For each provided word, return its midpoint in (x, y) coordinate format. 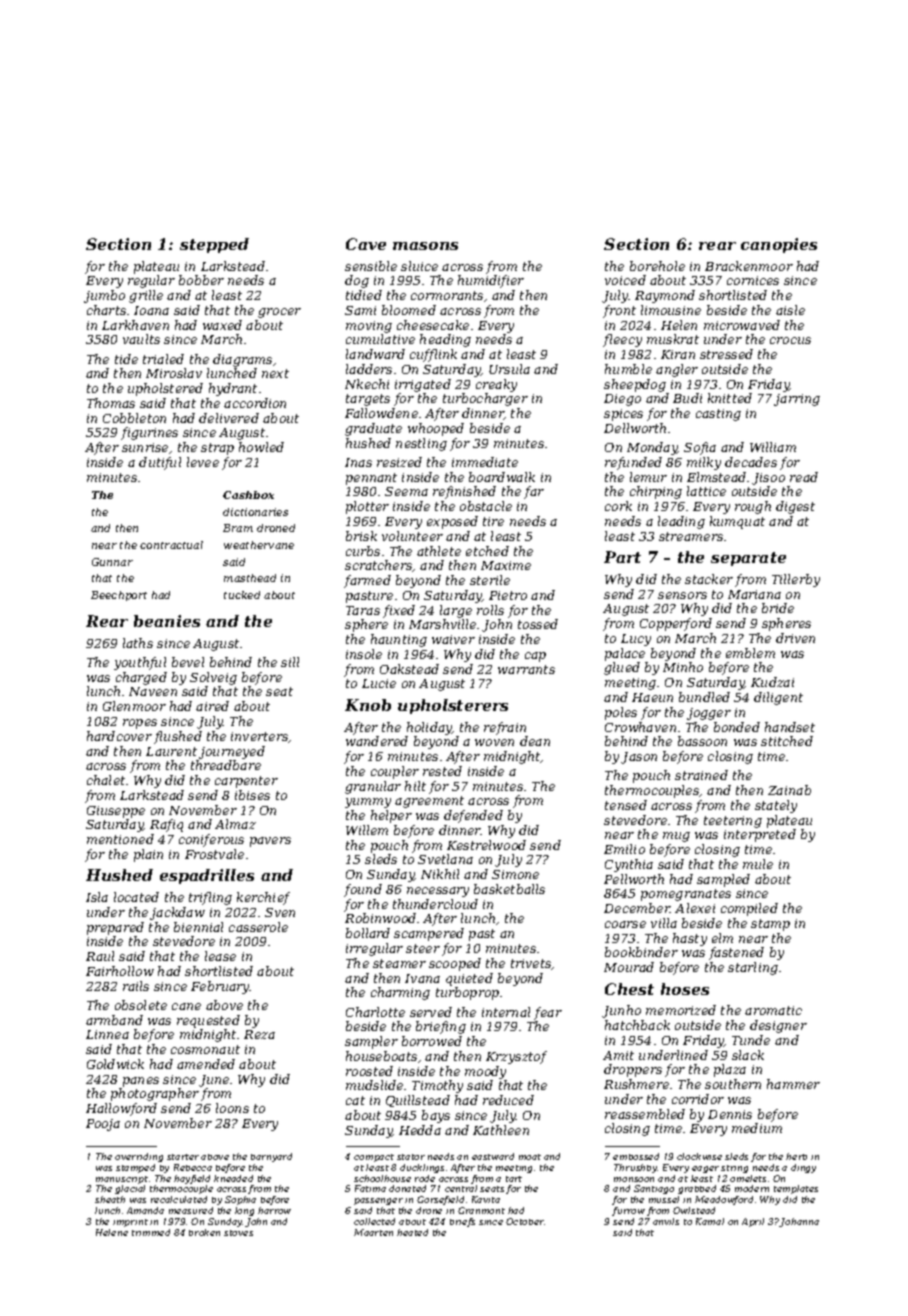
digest (795, 507)
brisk (361, 536)
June (214, 1081)
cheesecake (433, 325)
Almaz (235, 824)
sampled (723, 880)
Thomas (111, 403)
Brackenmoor (749, 266)
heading (445, 340)
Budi (687, 398)
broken (204, 1232)
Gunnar (112, 562)
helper (391, 816)
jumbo (104, 296)
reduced (508, 1100)
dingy (803, 1168)
